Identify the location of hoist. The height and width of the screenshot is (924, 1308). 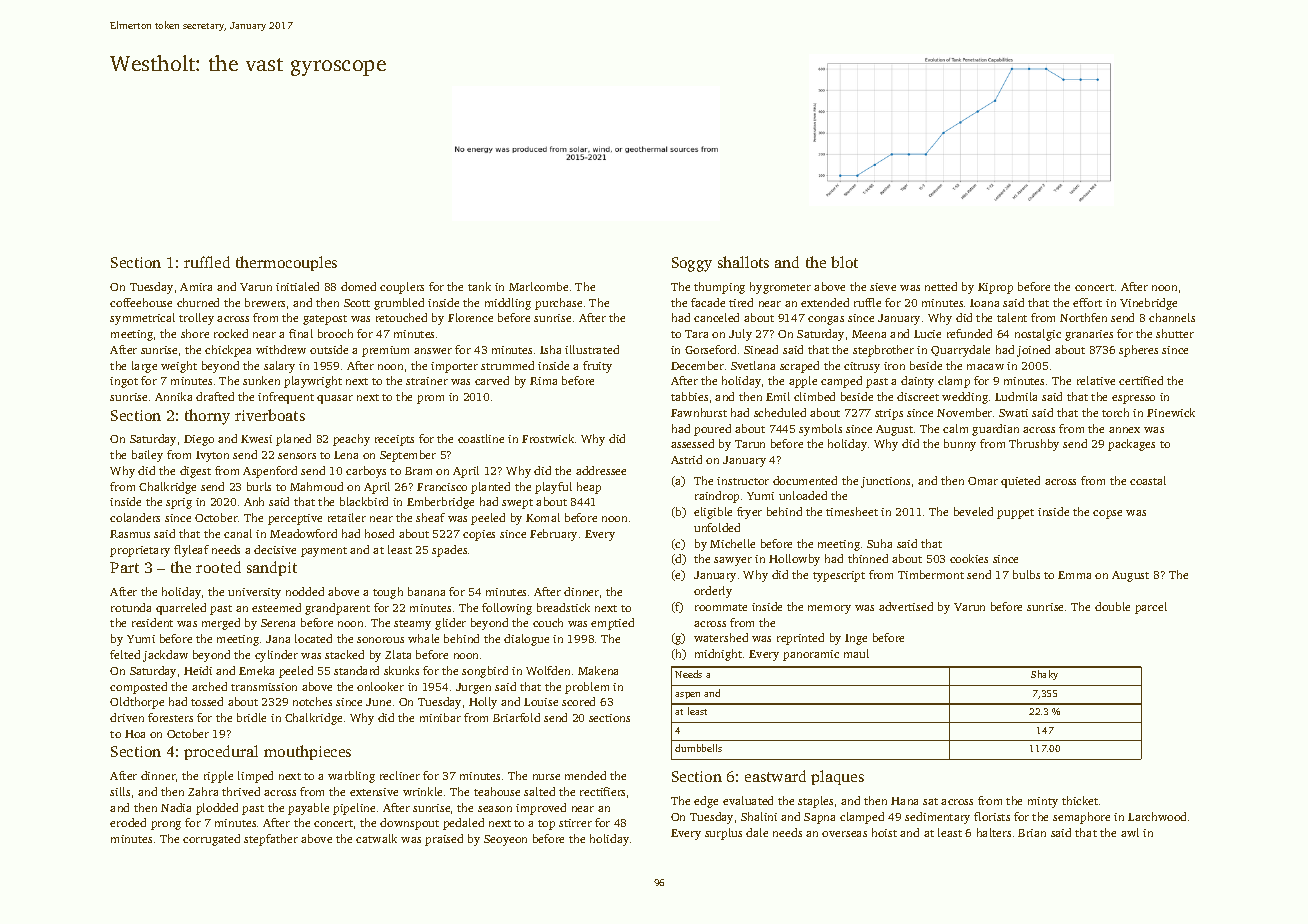
(884, 832).
